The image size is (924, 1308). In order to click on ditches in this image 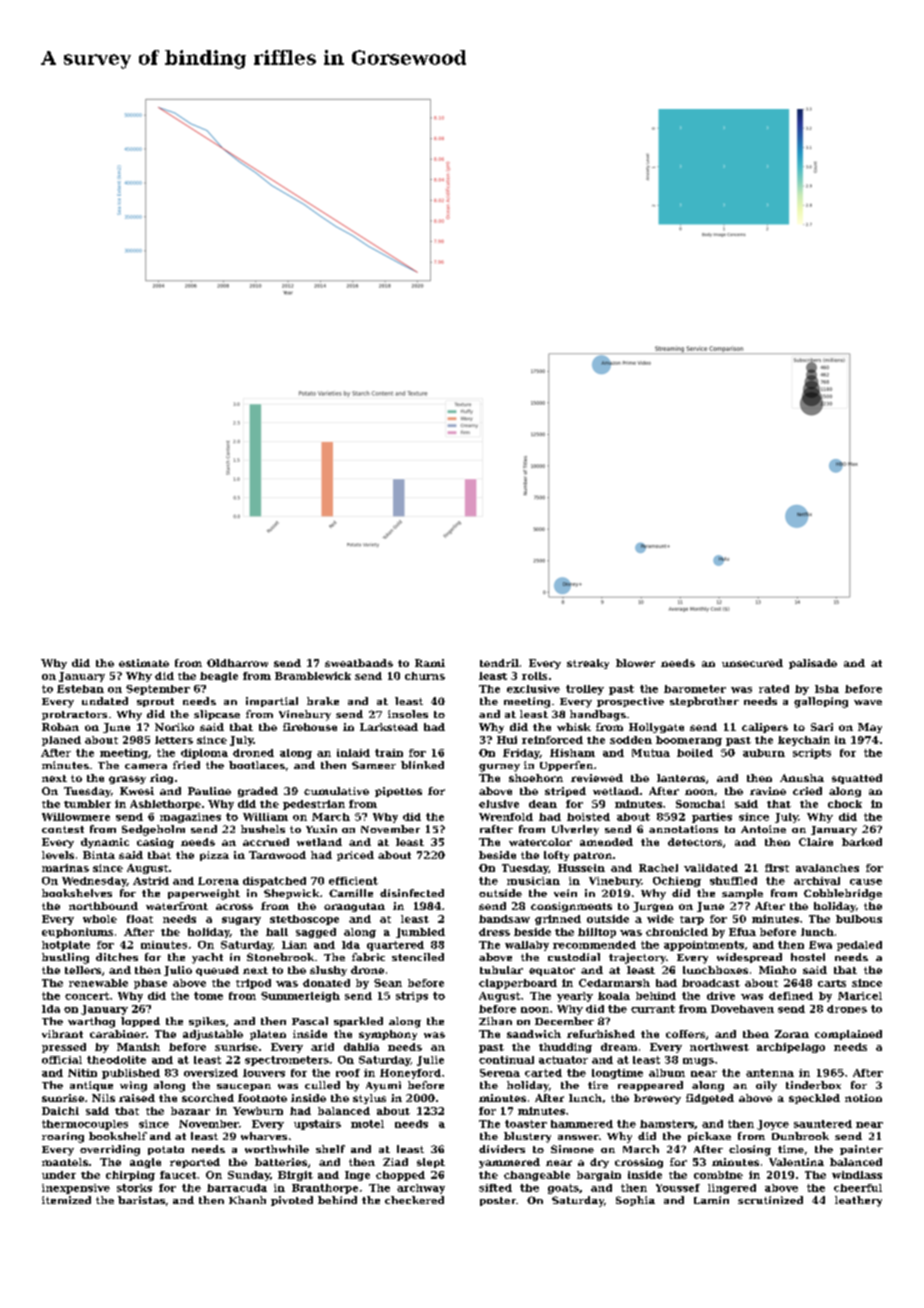, I will do `click(117, 957)`.
